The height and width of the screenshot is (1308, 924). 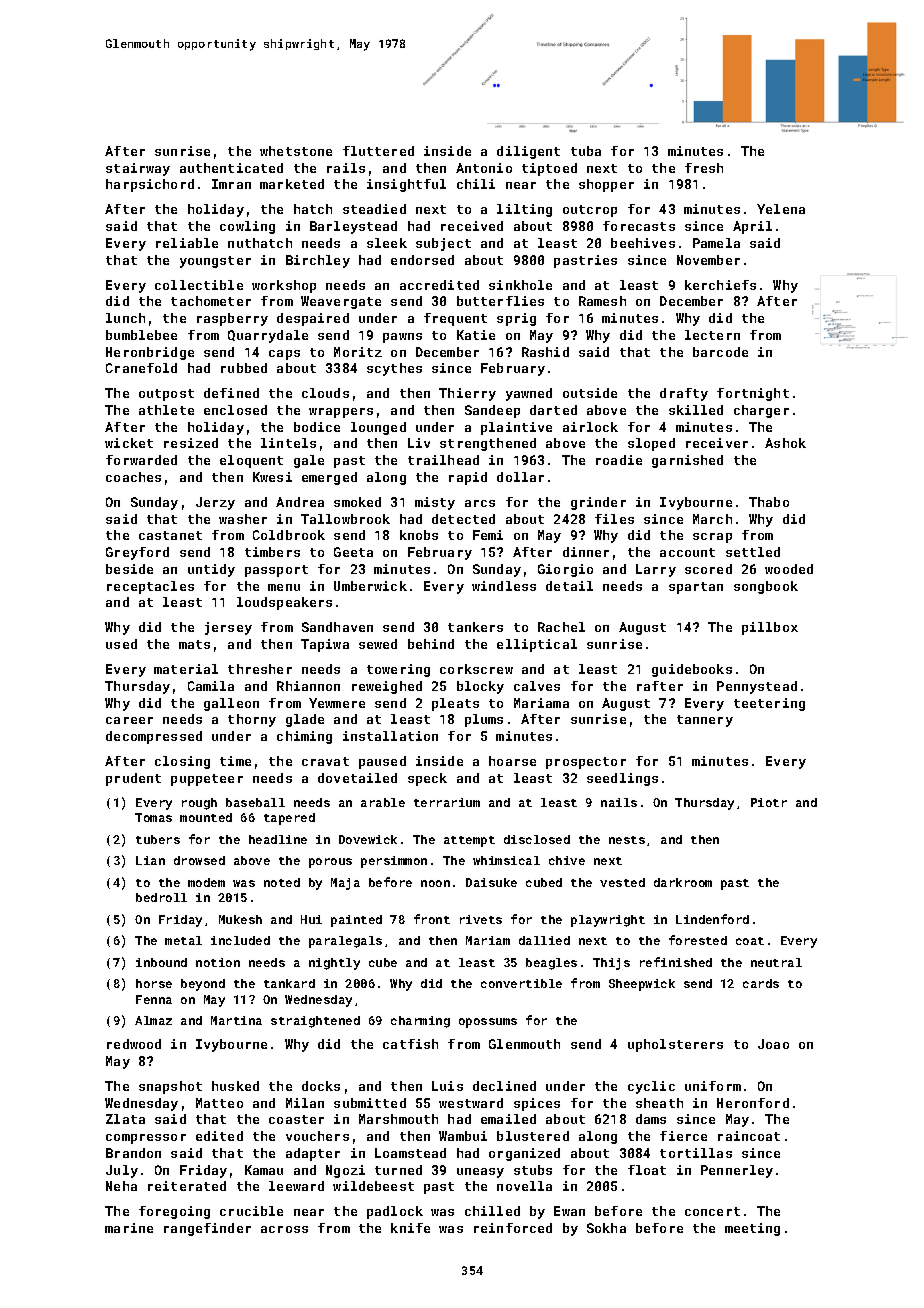 I want to click on charming, so click(x=420, y=1022).
